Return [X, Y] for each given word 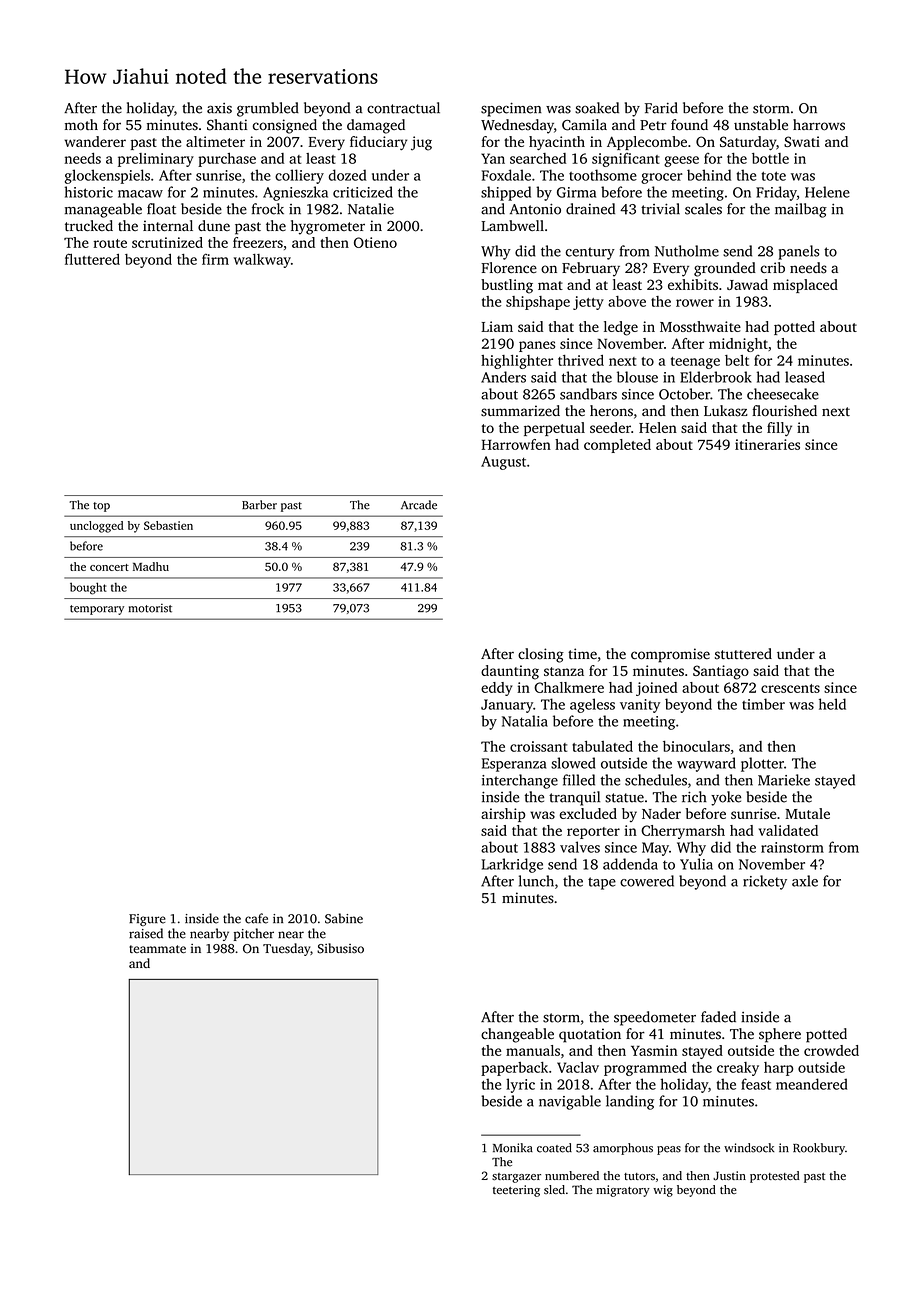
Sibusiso [340, 948]
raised [146, 933]
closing [541, 655]
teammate [157, 949]
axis [219, 108]
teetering [516, 1191]
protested [775, 1177]
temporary [97, 610]
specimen [511, 109]
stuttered [743, 654]
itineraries [767, 444]
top [101, 507]
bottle [770, 158]
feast [756, 1084]
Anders [503, 377]
